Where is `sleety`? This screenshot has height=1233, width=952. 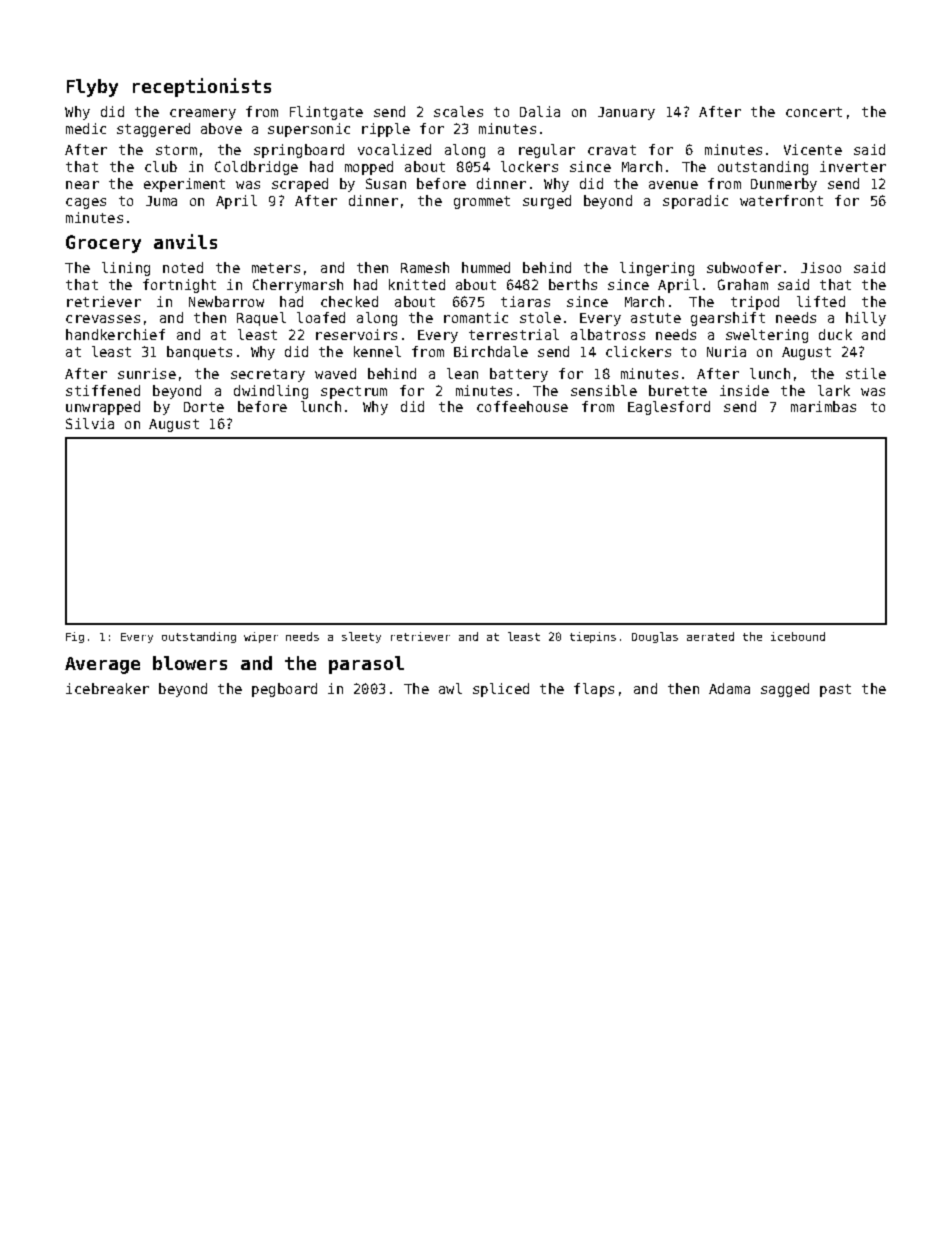 sleety is located at coordinates (361, 637).
